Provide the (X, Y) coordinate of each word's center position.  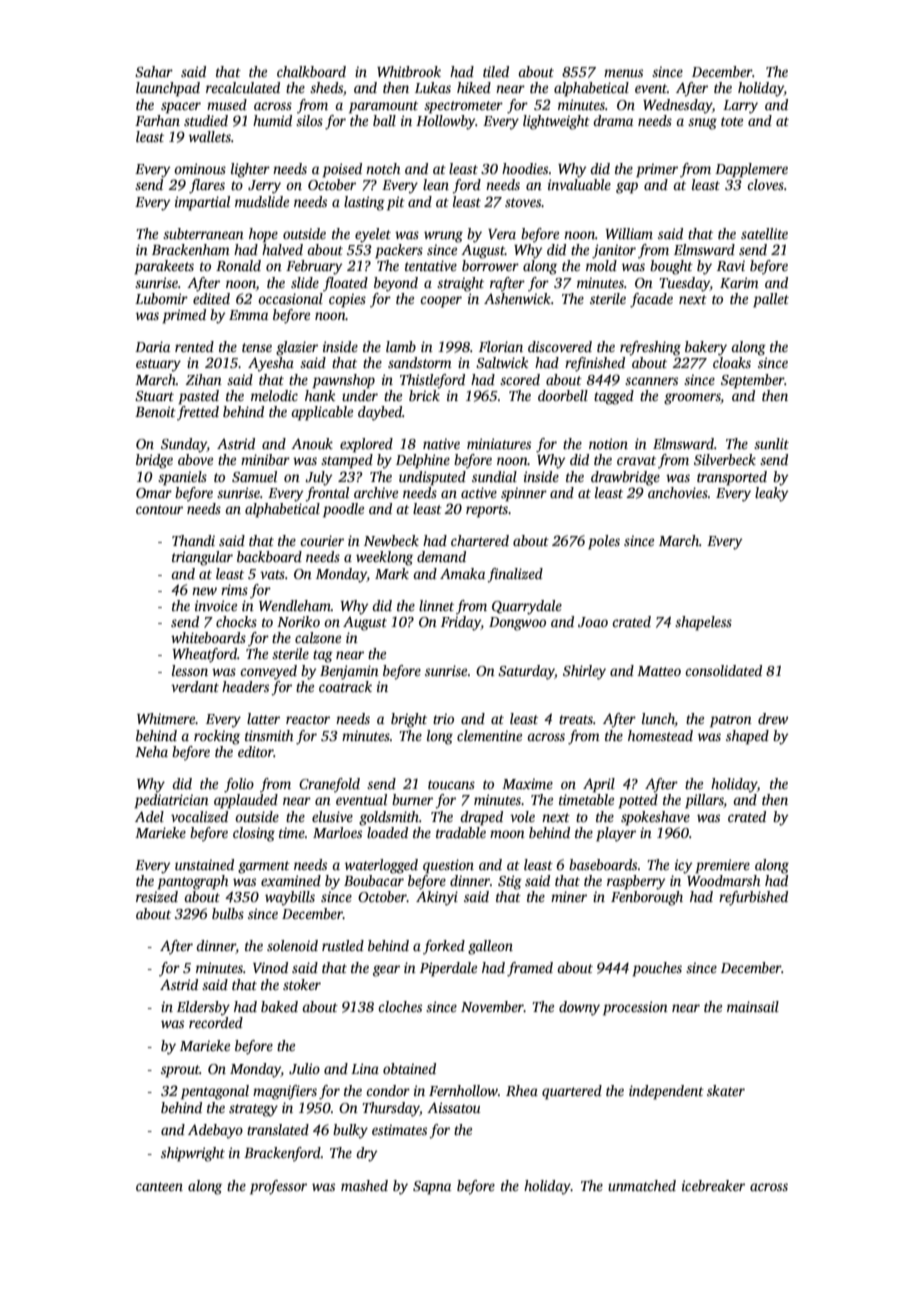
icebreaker (713, 1185)
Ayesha (271, 364)
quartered (572, 1092)
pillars (704, 801)
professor (278, 1187)
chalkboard (311, 71)
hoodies (525, 168)
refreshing (650, 348)
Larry (740, 107)
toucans (451, 784)
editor (256, 751)
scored (520, 379)
